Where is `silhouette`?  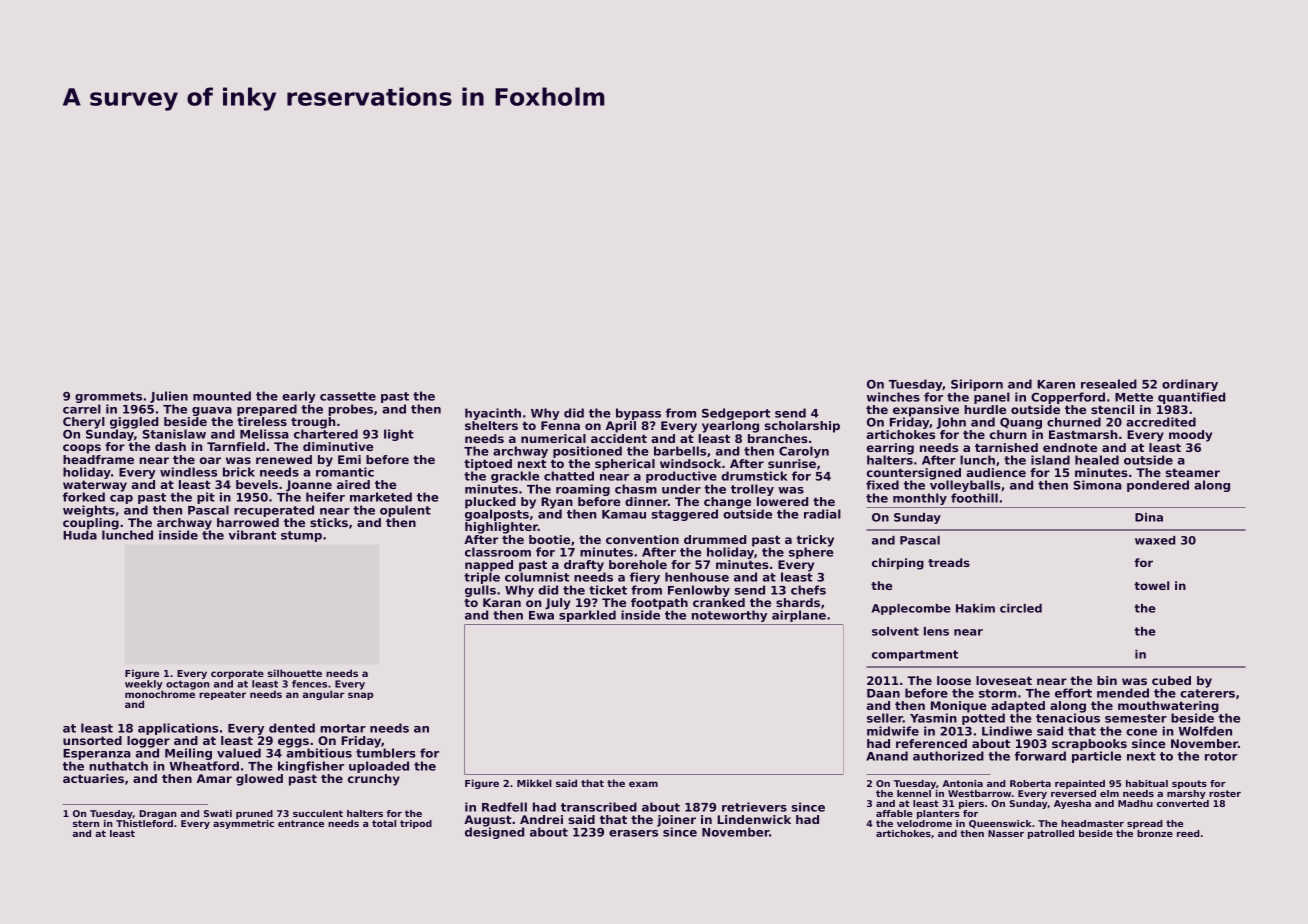
silhouette is located at coordinates (295, 673).
